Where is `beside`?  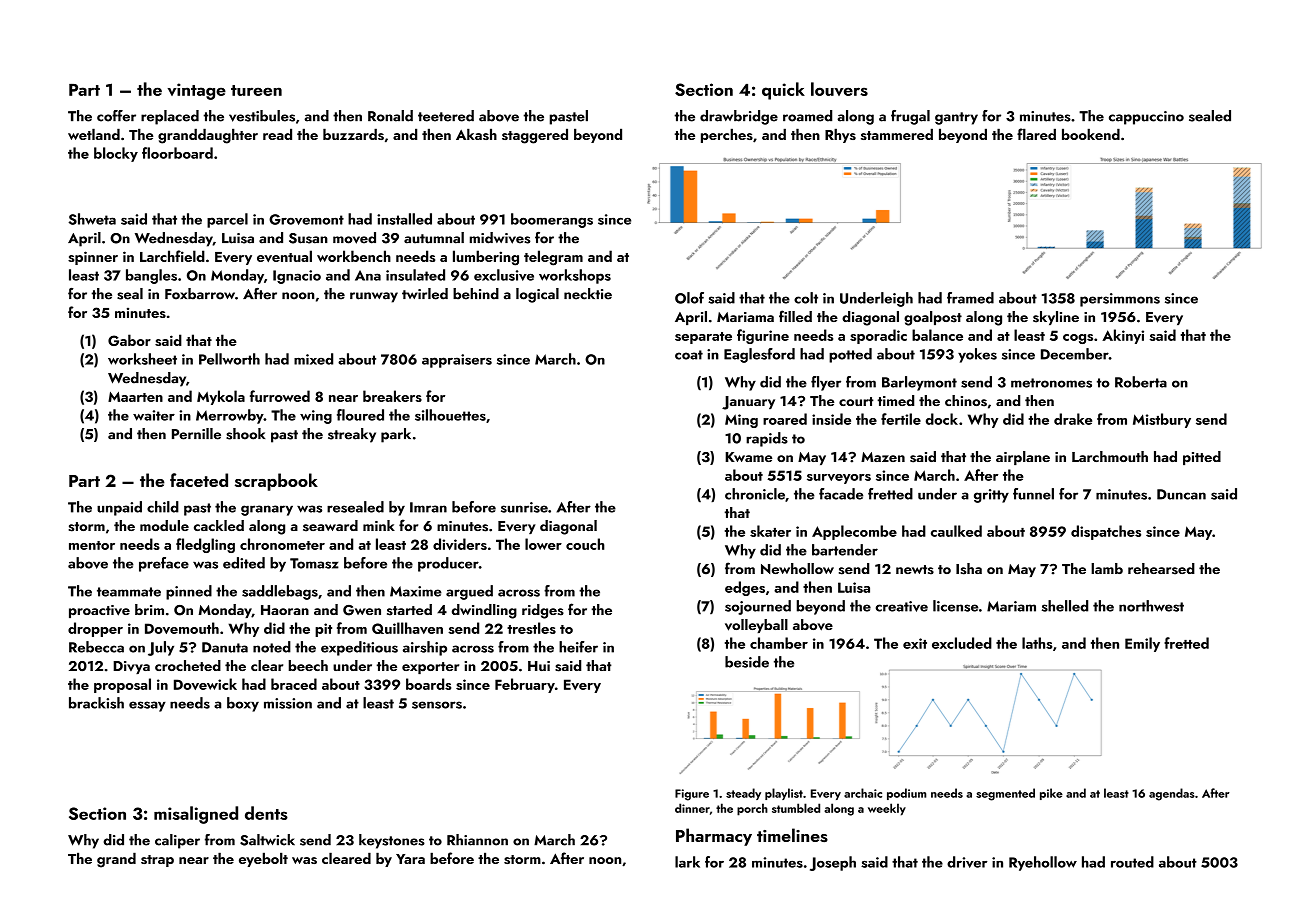
beside is located at coordinates (747, 662).
